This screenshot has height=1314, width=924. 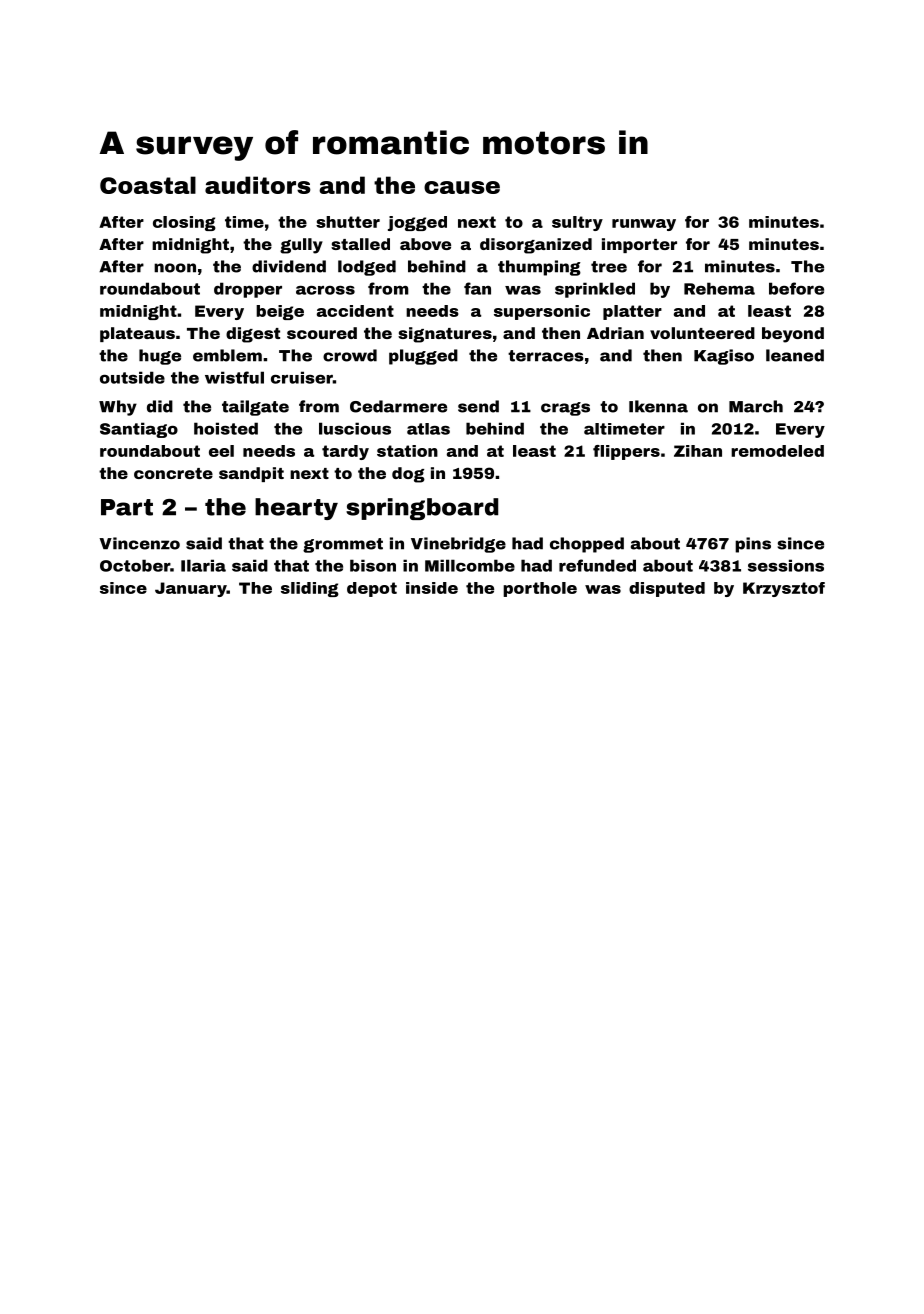 What do you see at coordinates (398, 406) in the screenshot?
I see `Cedarmere` at bounding box center [398, 406].
